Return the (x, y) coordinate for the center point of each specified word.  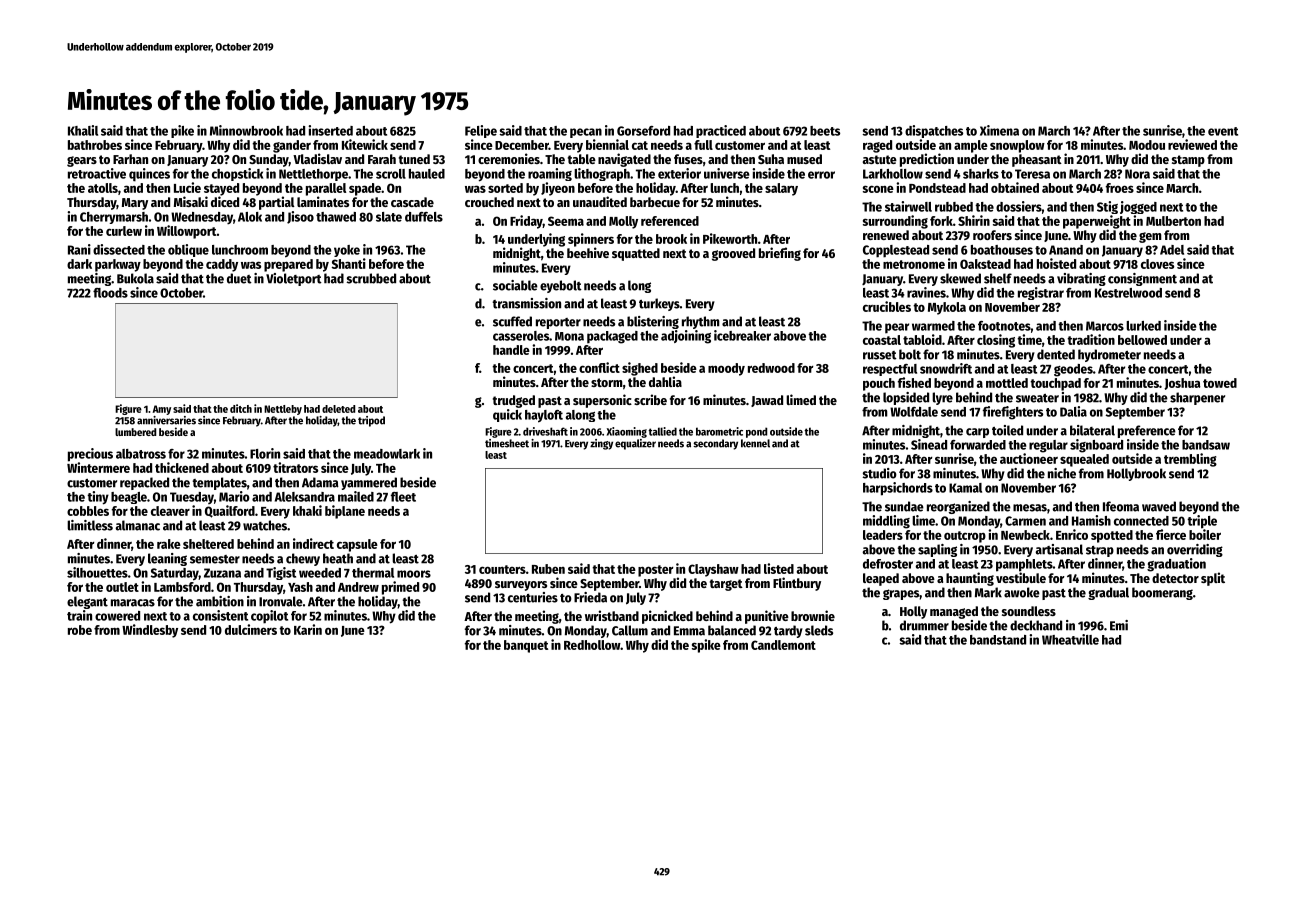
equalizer (635, 444)
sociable (515, 285)
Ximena (999, 130)
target (726, 585)
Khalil (83, 130)
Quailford (230, 511)
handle (511, 350)
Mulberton (1173, 221)
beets (825, 131)
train (79, 615)
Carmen (1025, 521)
